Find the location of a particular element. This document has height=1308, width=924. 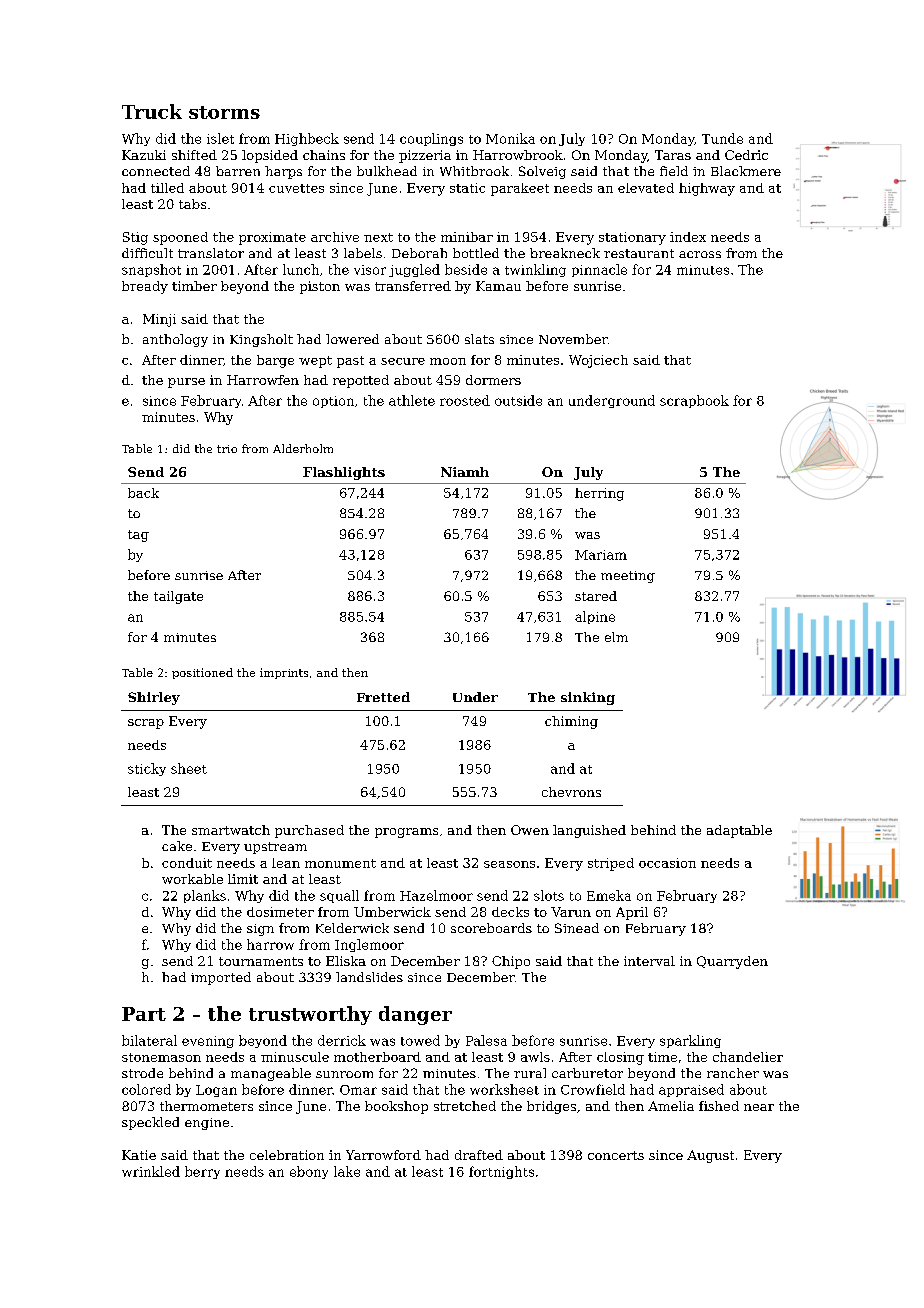

couplings is located at coordinates (431, 139).
